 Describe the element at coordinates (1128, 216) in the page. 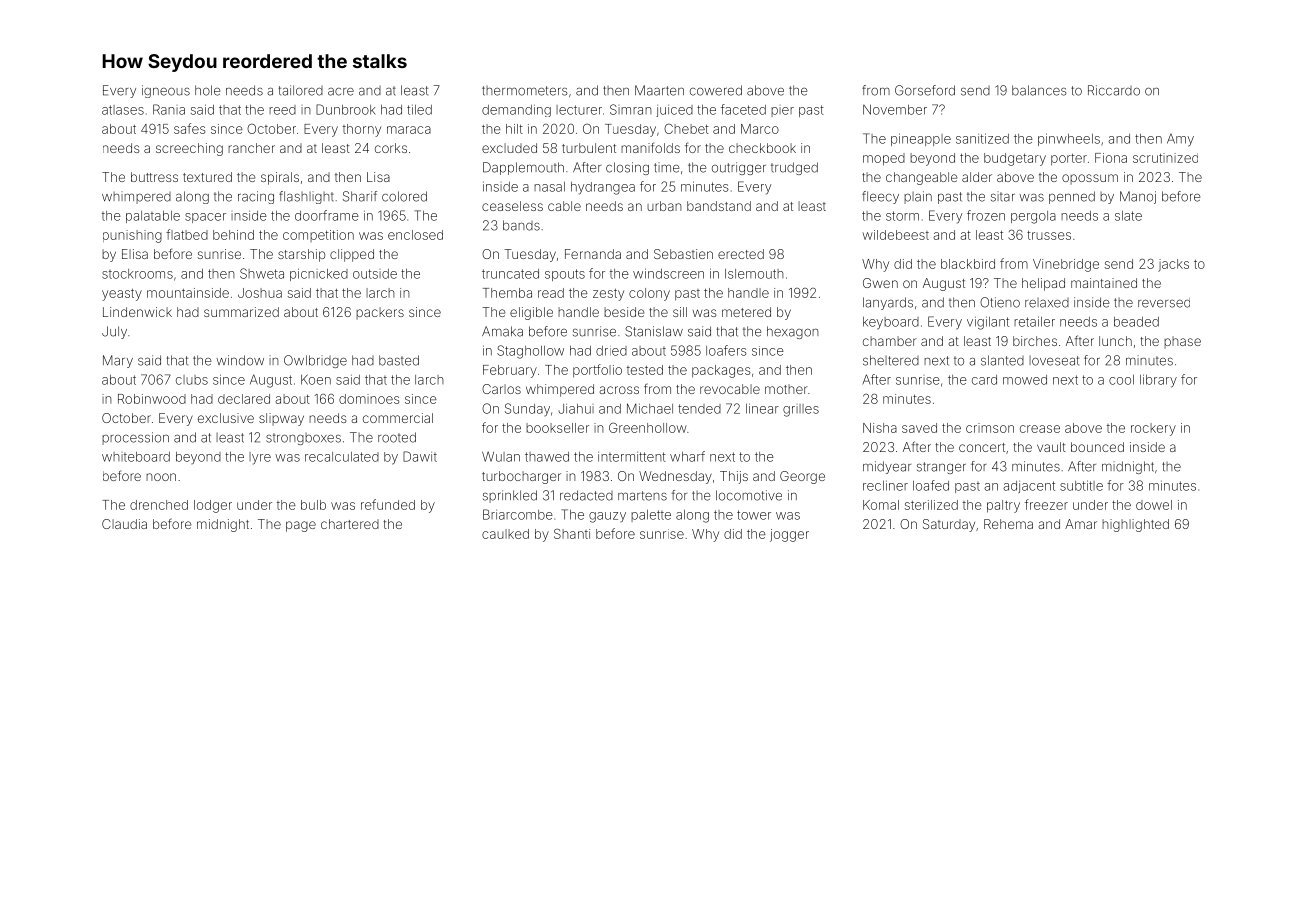

I see `slate` at that location.
